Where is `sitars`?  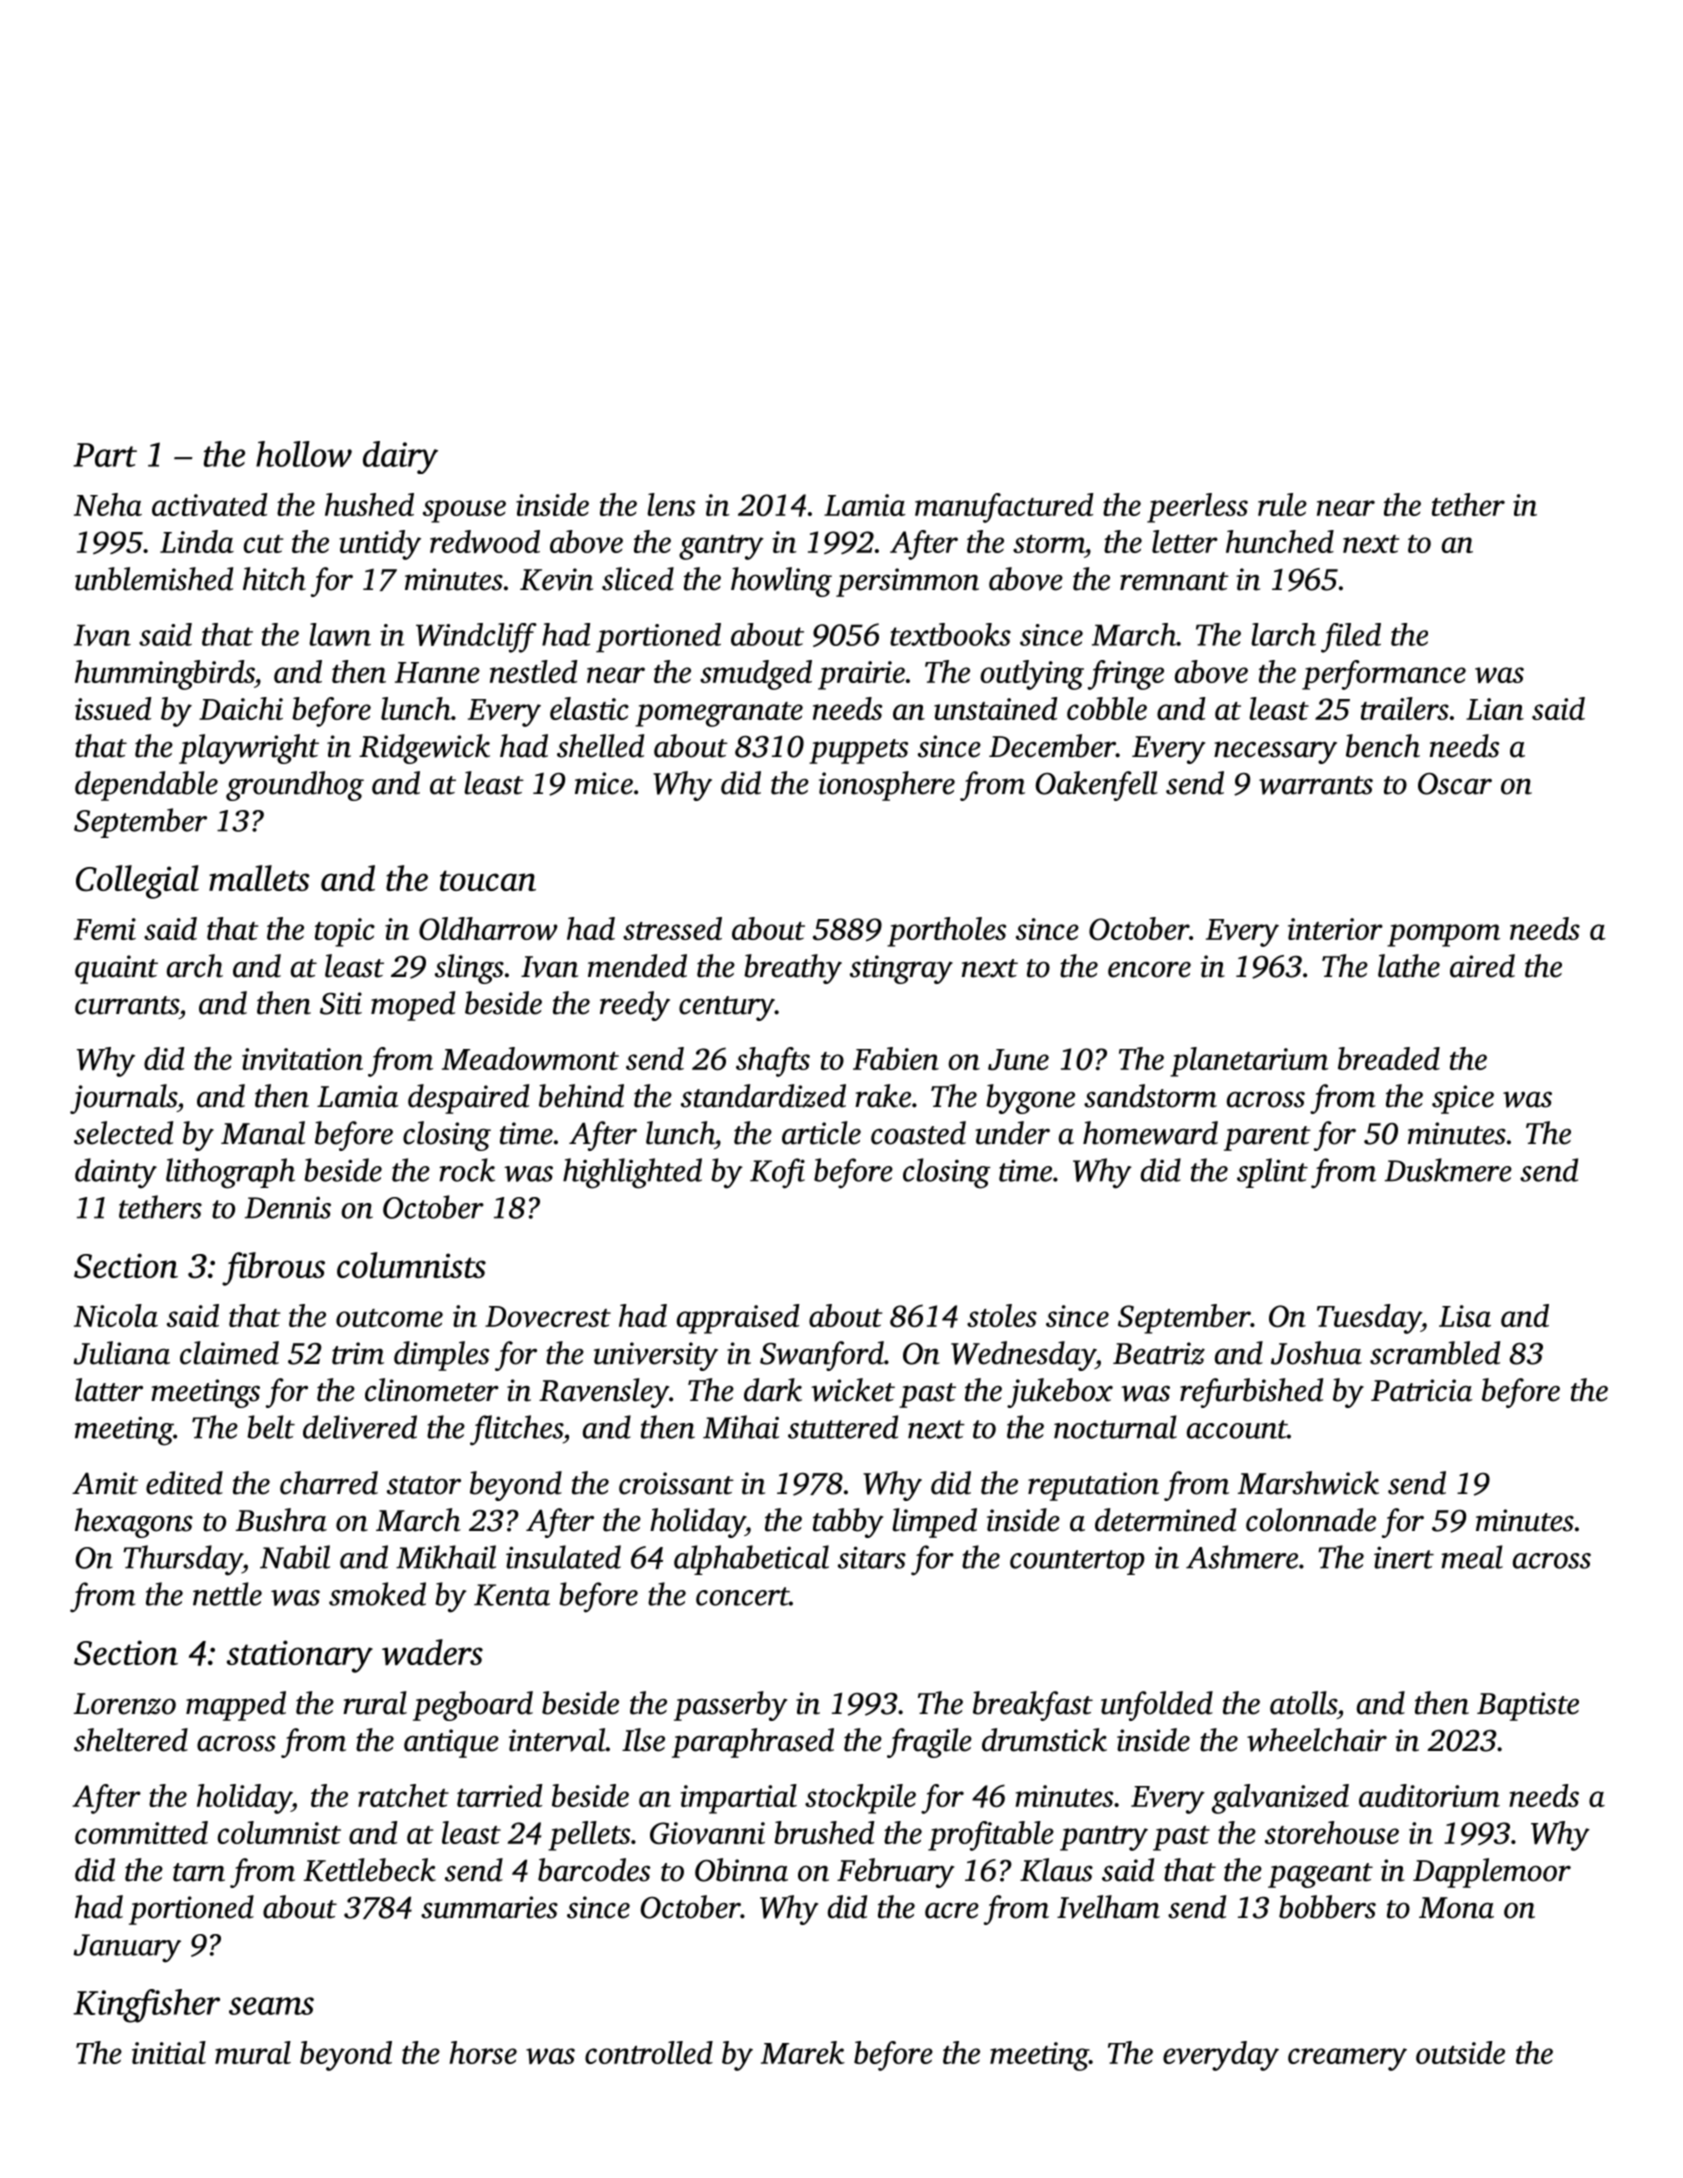
sitars is located at coordinates (872, 1557).
